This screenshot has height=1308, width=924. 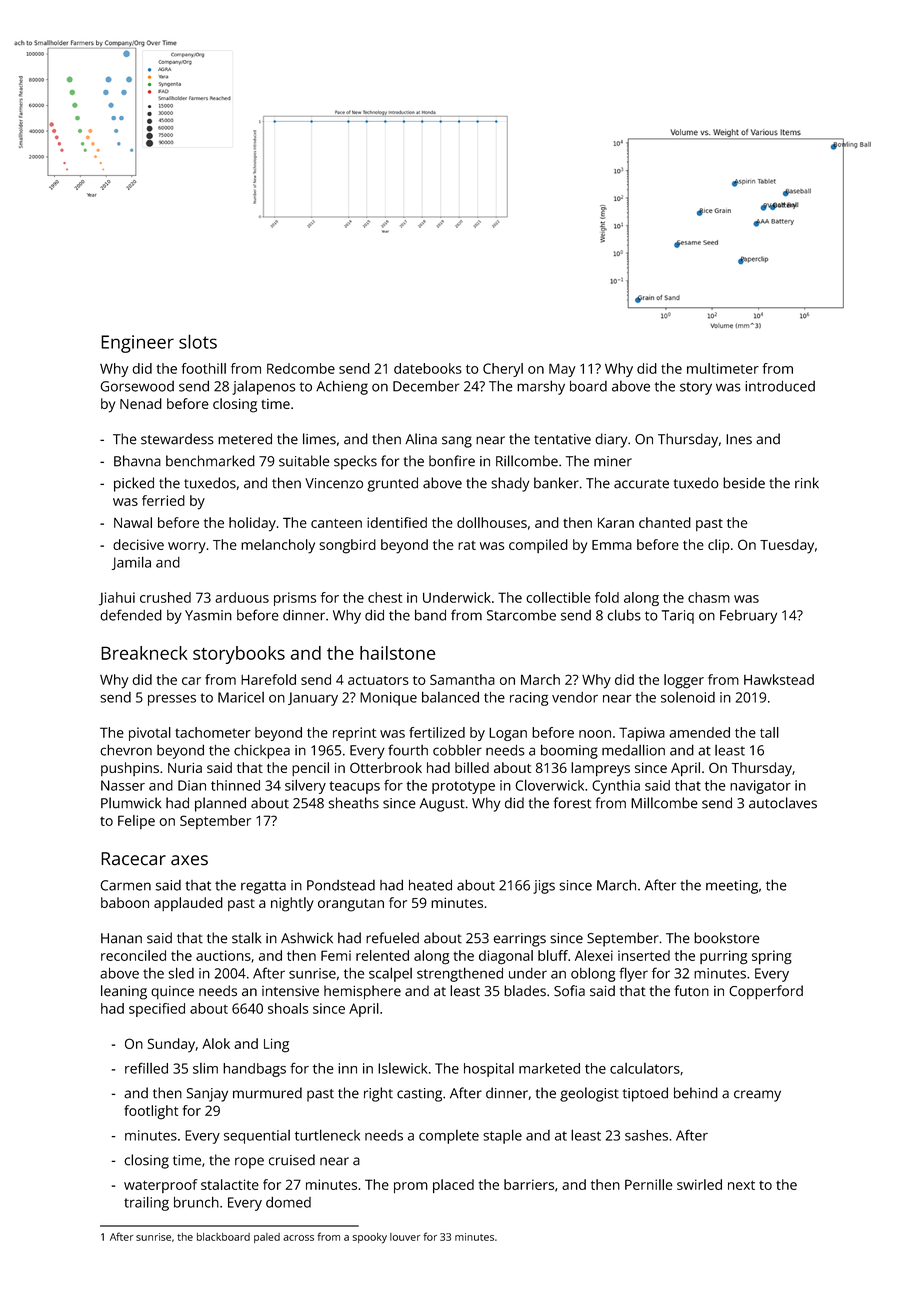 What do you see at coordinates (378, 1094) in the screenshot?
I see `right` at bounding box center [378, 1094].
